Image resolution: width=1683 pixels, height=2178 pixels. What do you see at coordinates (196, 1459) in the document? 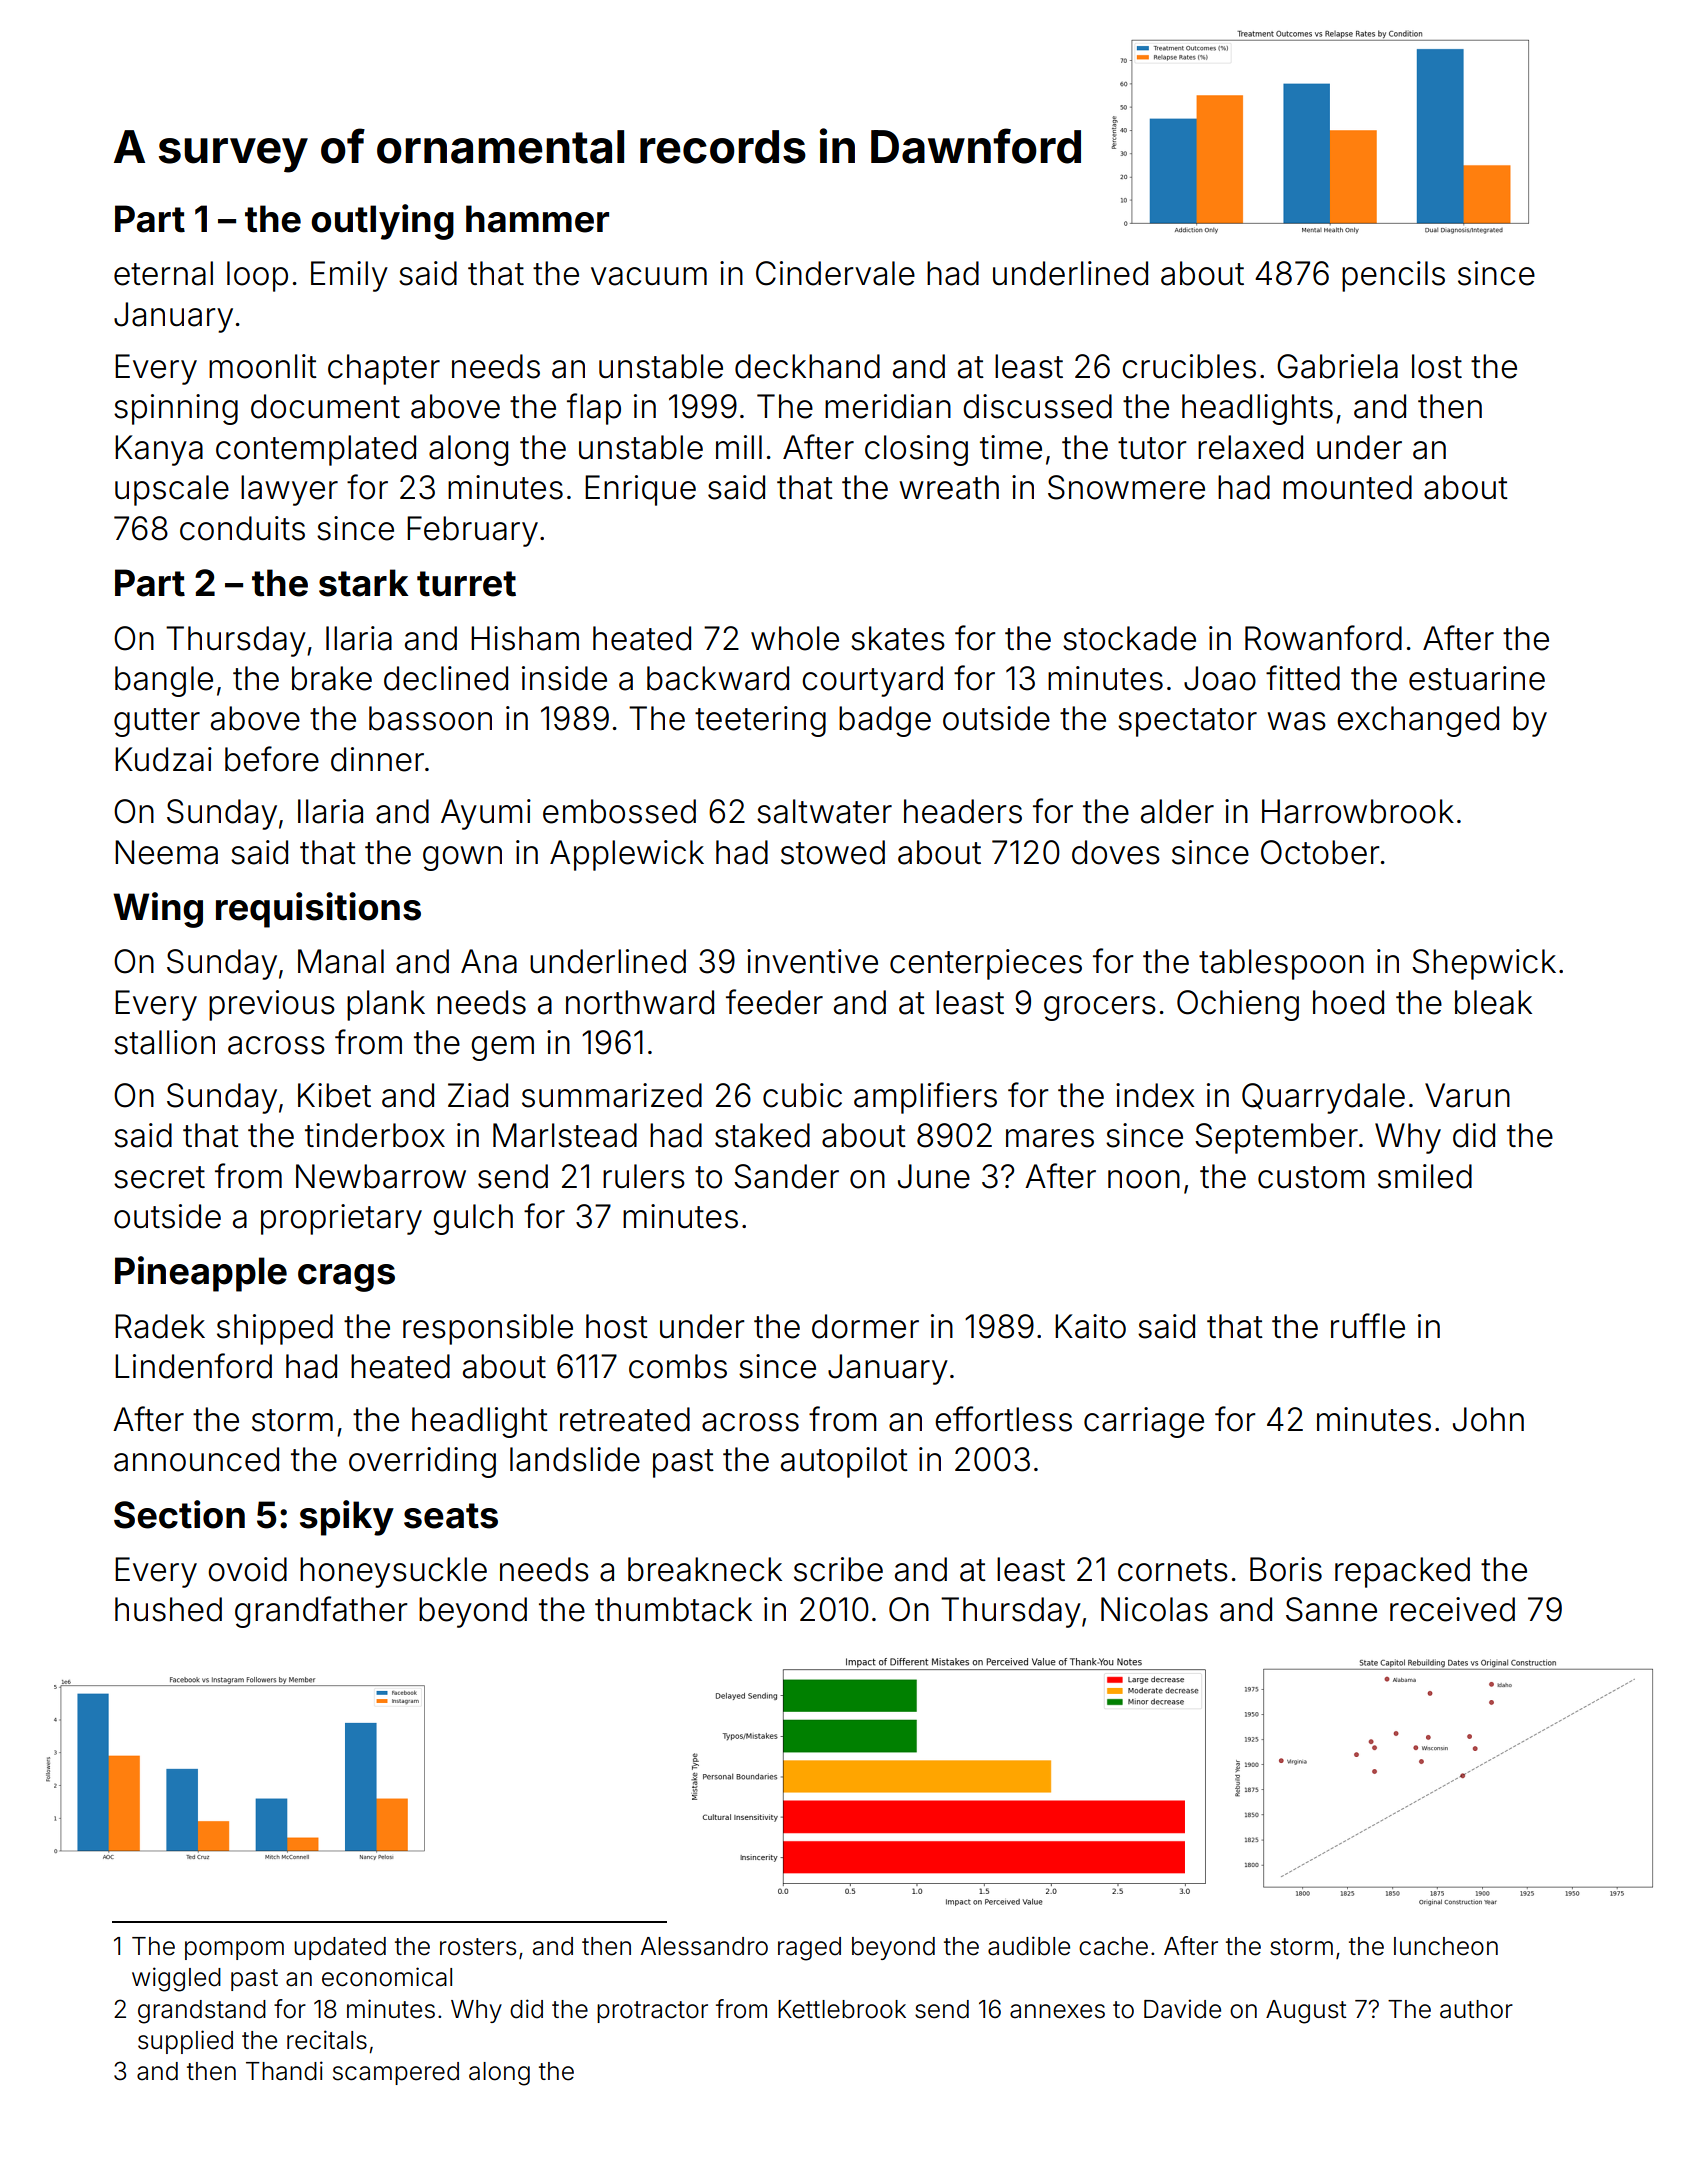
I see `announced` at bounding box center [196, 1459].
